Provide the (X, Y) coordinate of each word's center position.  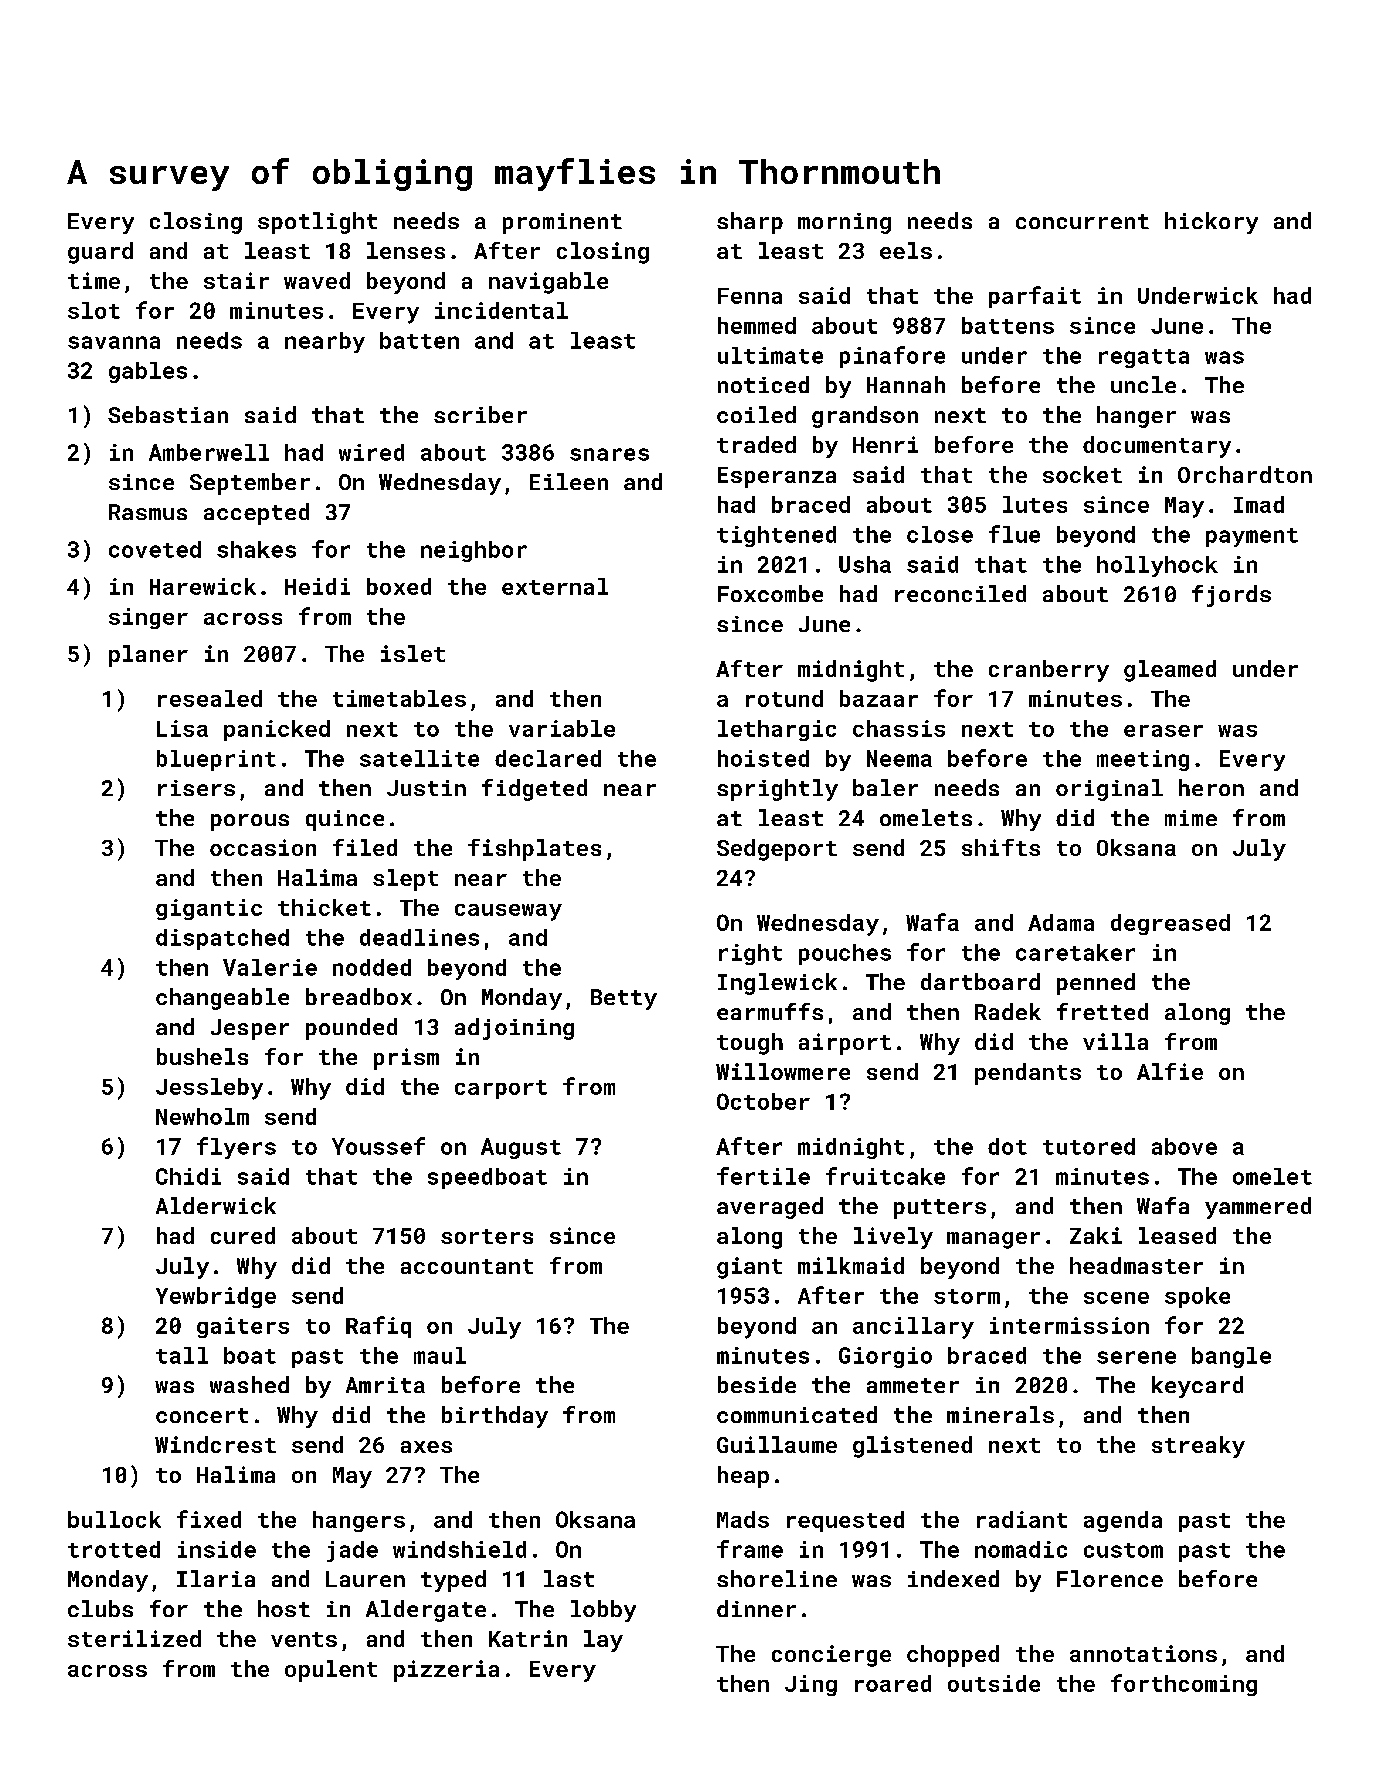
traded (756, 444)
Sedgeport (777, 850)
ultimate (770, 355)
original (1109, 790)
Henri (885, 444)
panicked (277, 730)
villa (1115, 1041)
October (763, 1101)
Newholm (202, 1116)
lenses (406, 250)
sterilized (134, 1638)
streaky (1198, 1447)
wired (371, 452)
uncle (1143, 384)
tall (182, 1355)
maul (440, 1355)
